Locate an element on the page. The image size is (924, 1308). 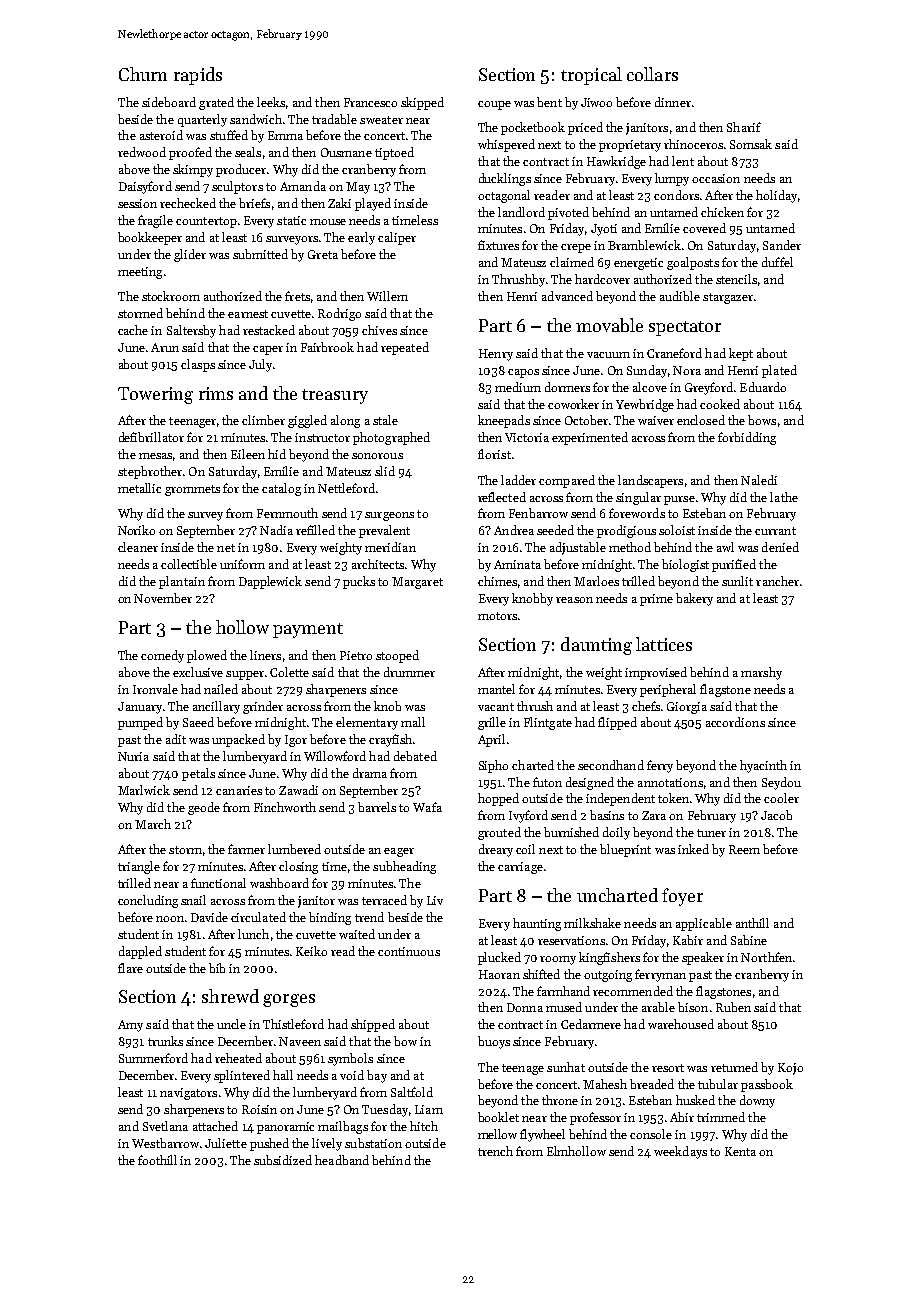
trunks is located at coordinates (165, 1041).
